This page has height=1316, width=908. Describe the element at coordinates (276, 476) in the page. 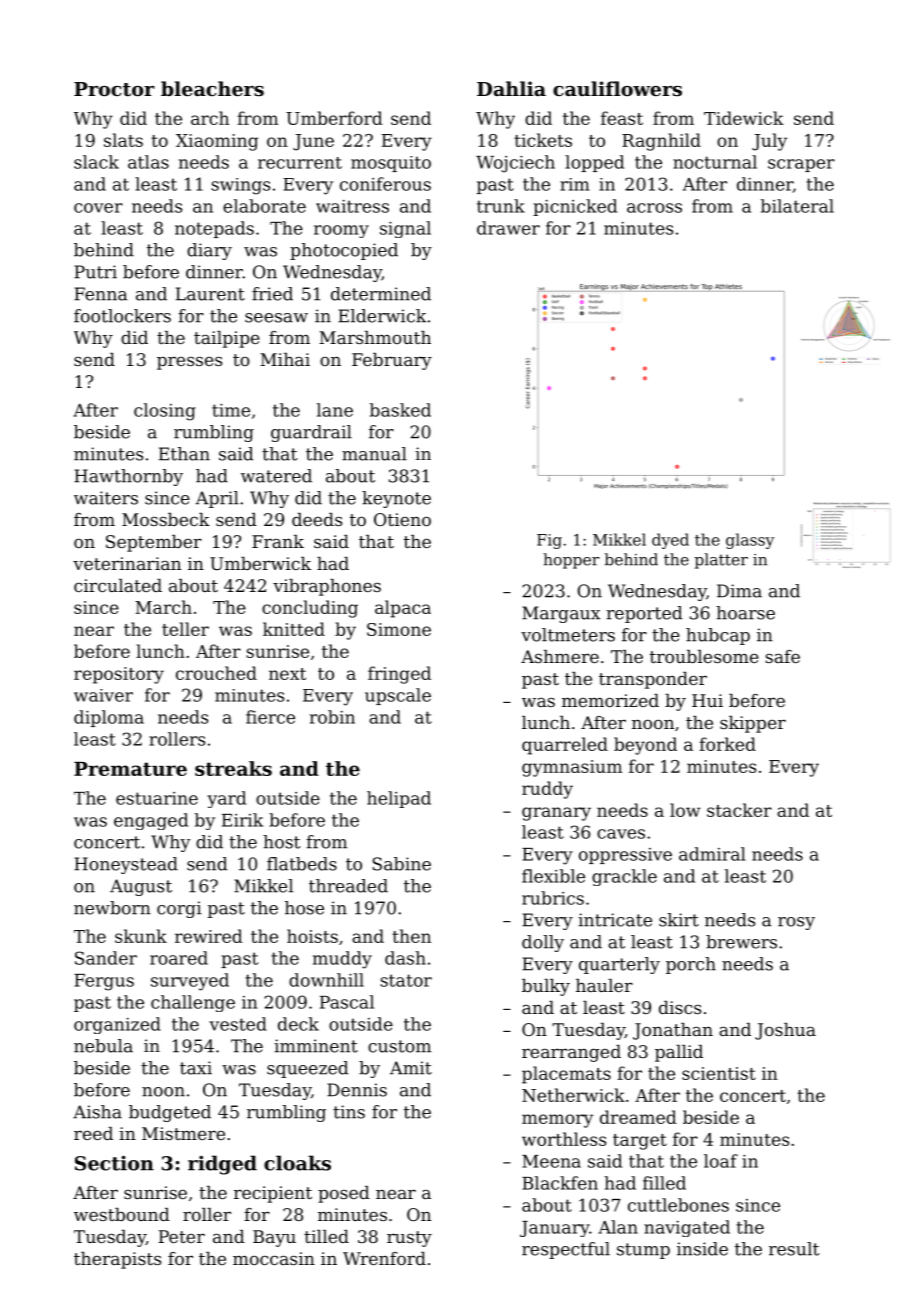

I see `watered` at that location.
